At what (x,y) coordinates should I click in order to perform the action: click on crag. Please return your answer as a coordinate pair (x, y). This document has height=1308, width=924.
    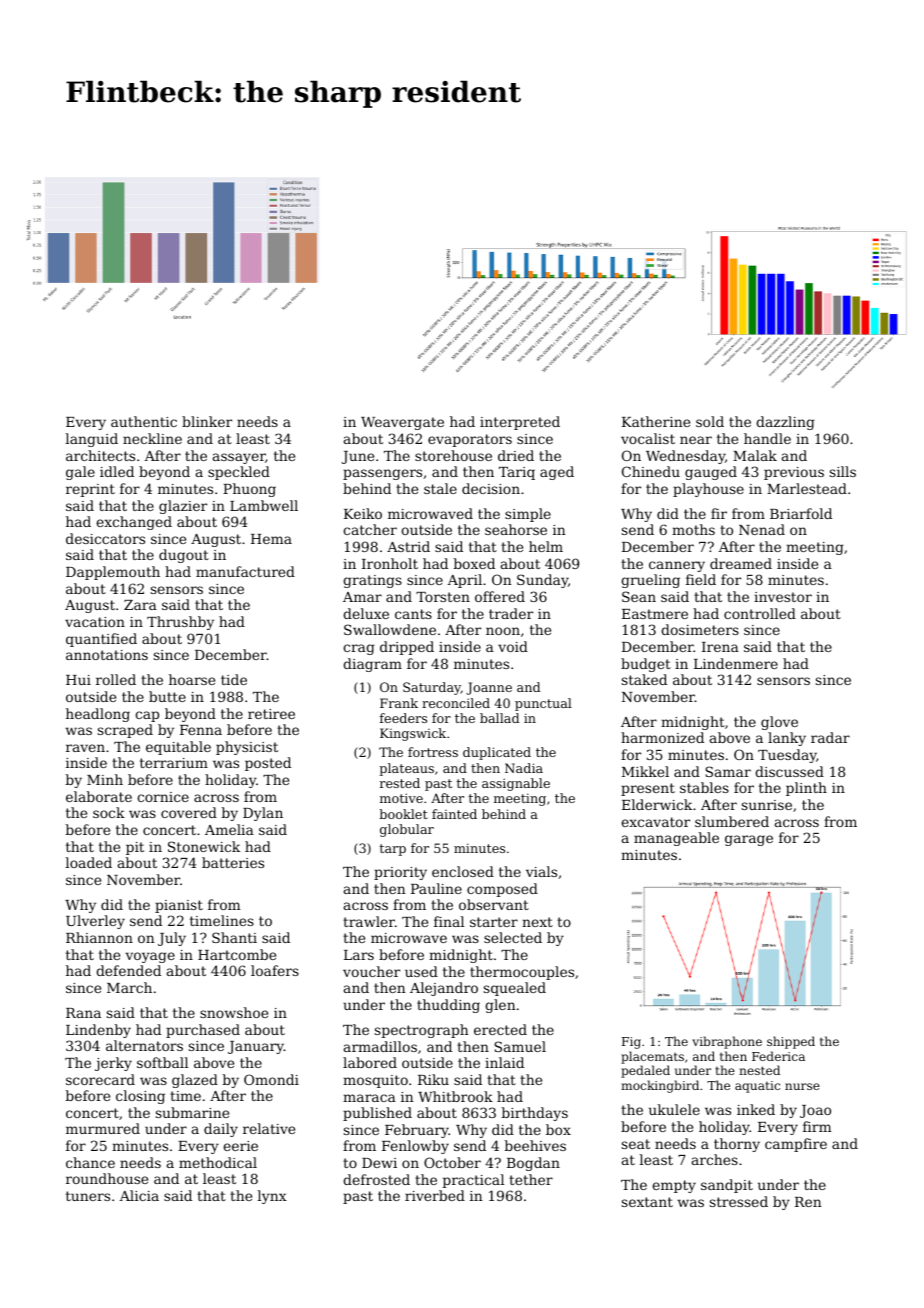
    Looking at the image, I should click on (359, 649).
